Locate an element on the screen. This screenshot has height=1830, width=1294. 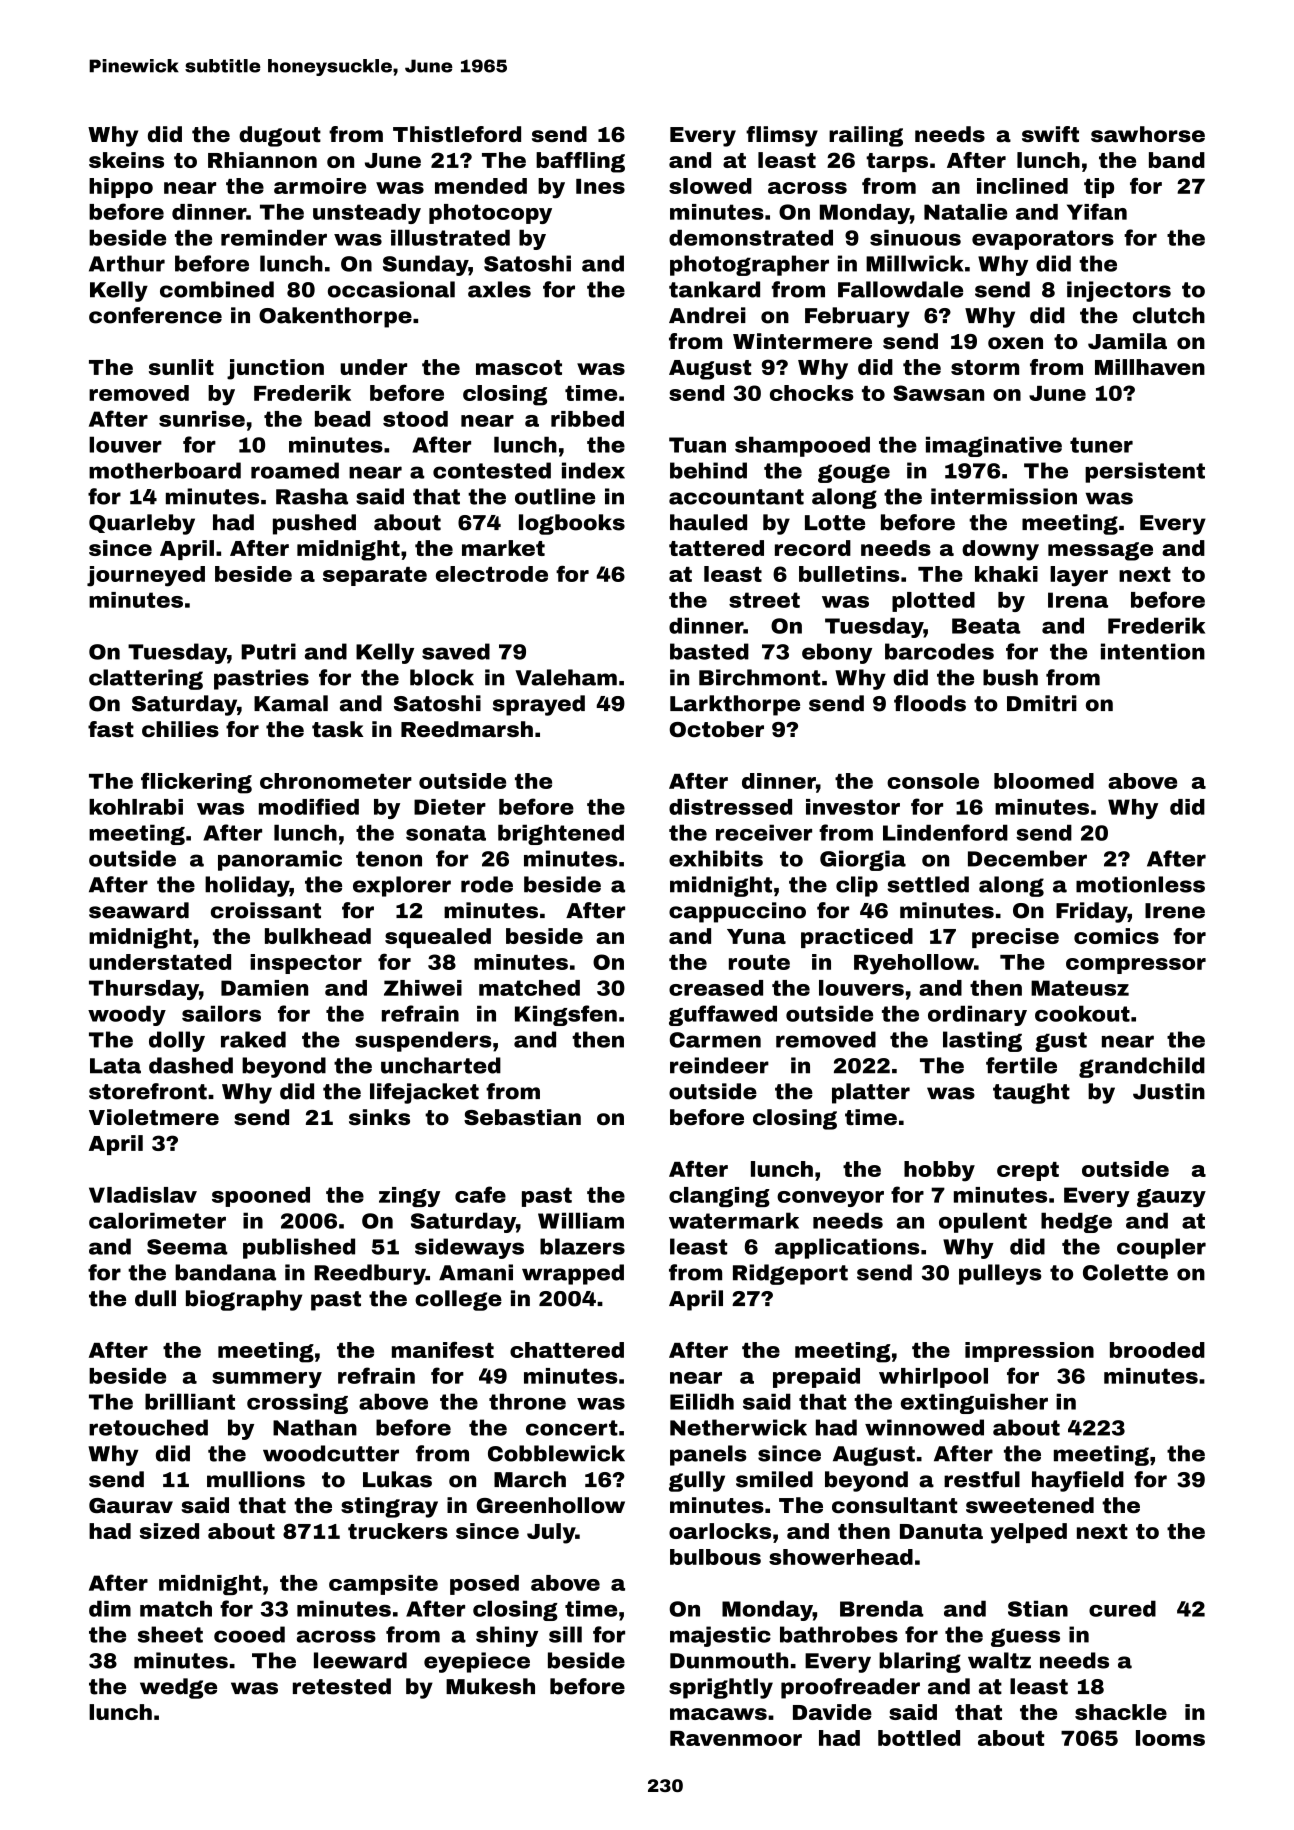
Vladislav is located at coordinates (143, 1195).
